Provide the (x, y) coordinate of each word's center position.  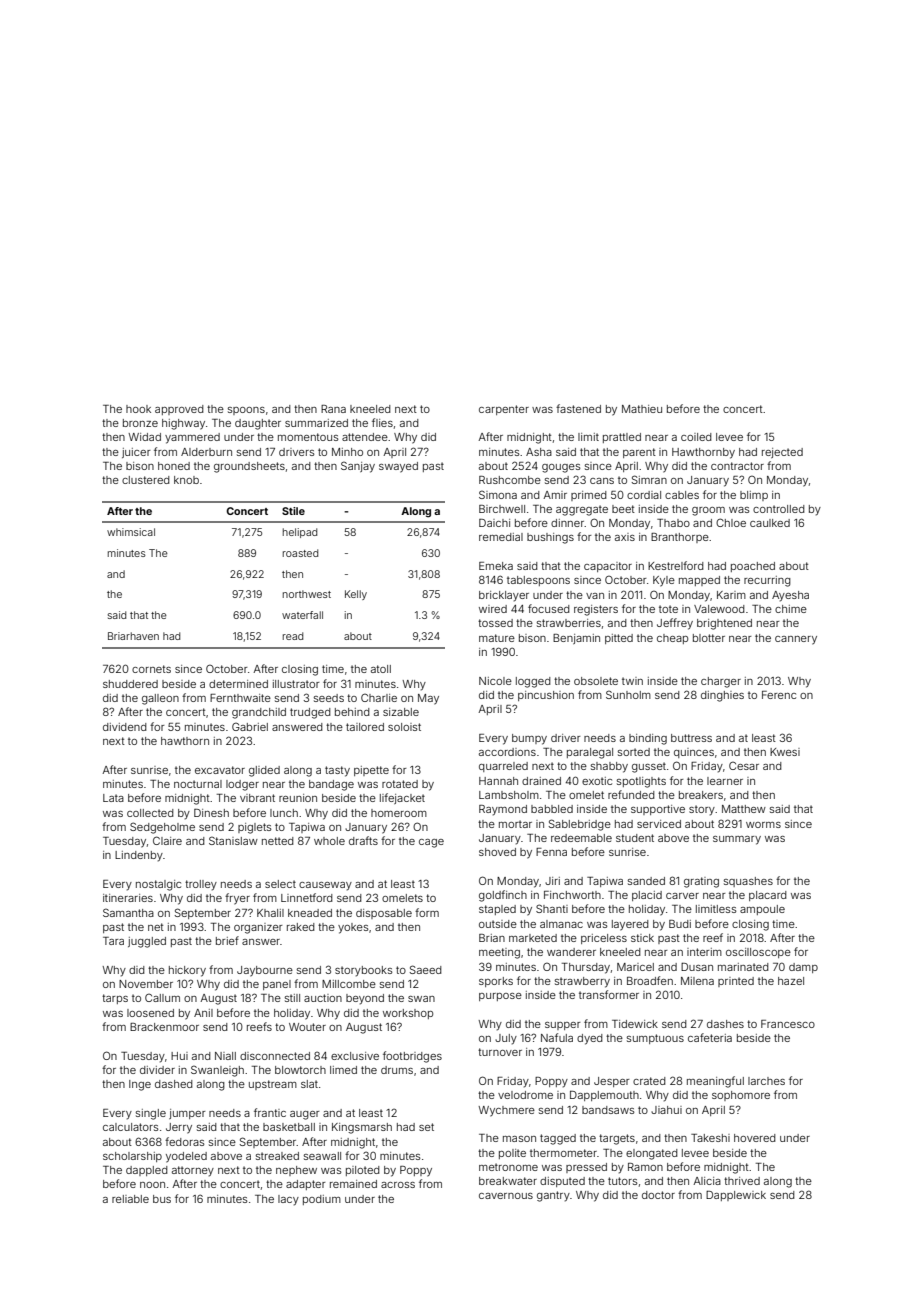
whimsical (131, 532)
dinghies (722, 696)
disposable (384, 914)
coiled (696, 437)
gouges (561, 468)
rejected (782, 453)
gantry (553, 1196)
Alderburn (206, 452)
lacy (288, 1200)
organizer (258, 928)
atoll (381, 669)
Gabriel (250, 726)
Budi (680, 924)
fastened (578, 408)
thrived (742, 1181)
